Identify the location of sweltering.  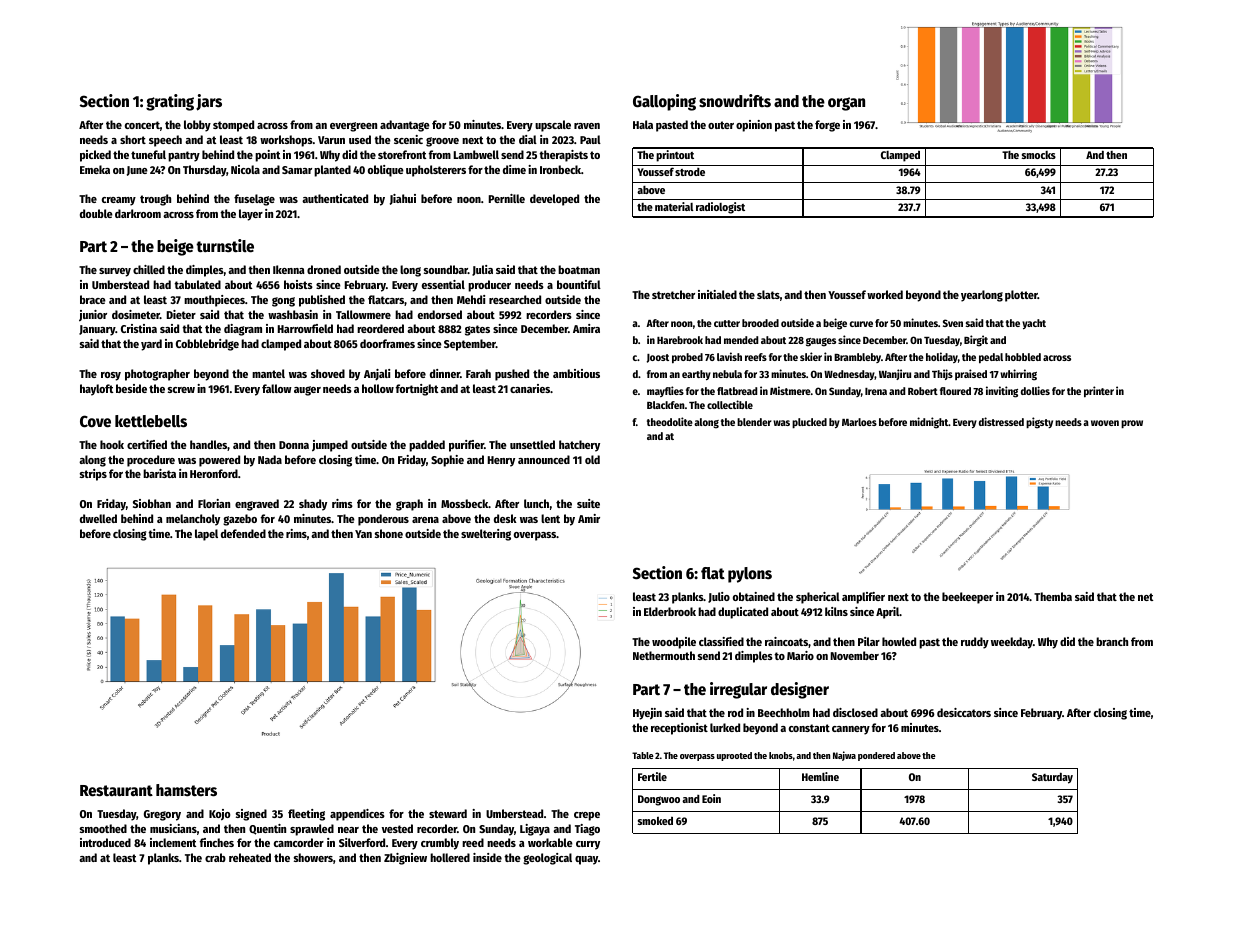
(486, 535).
